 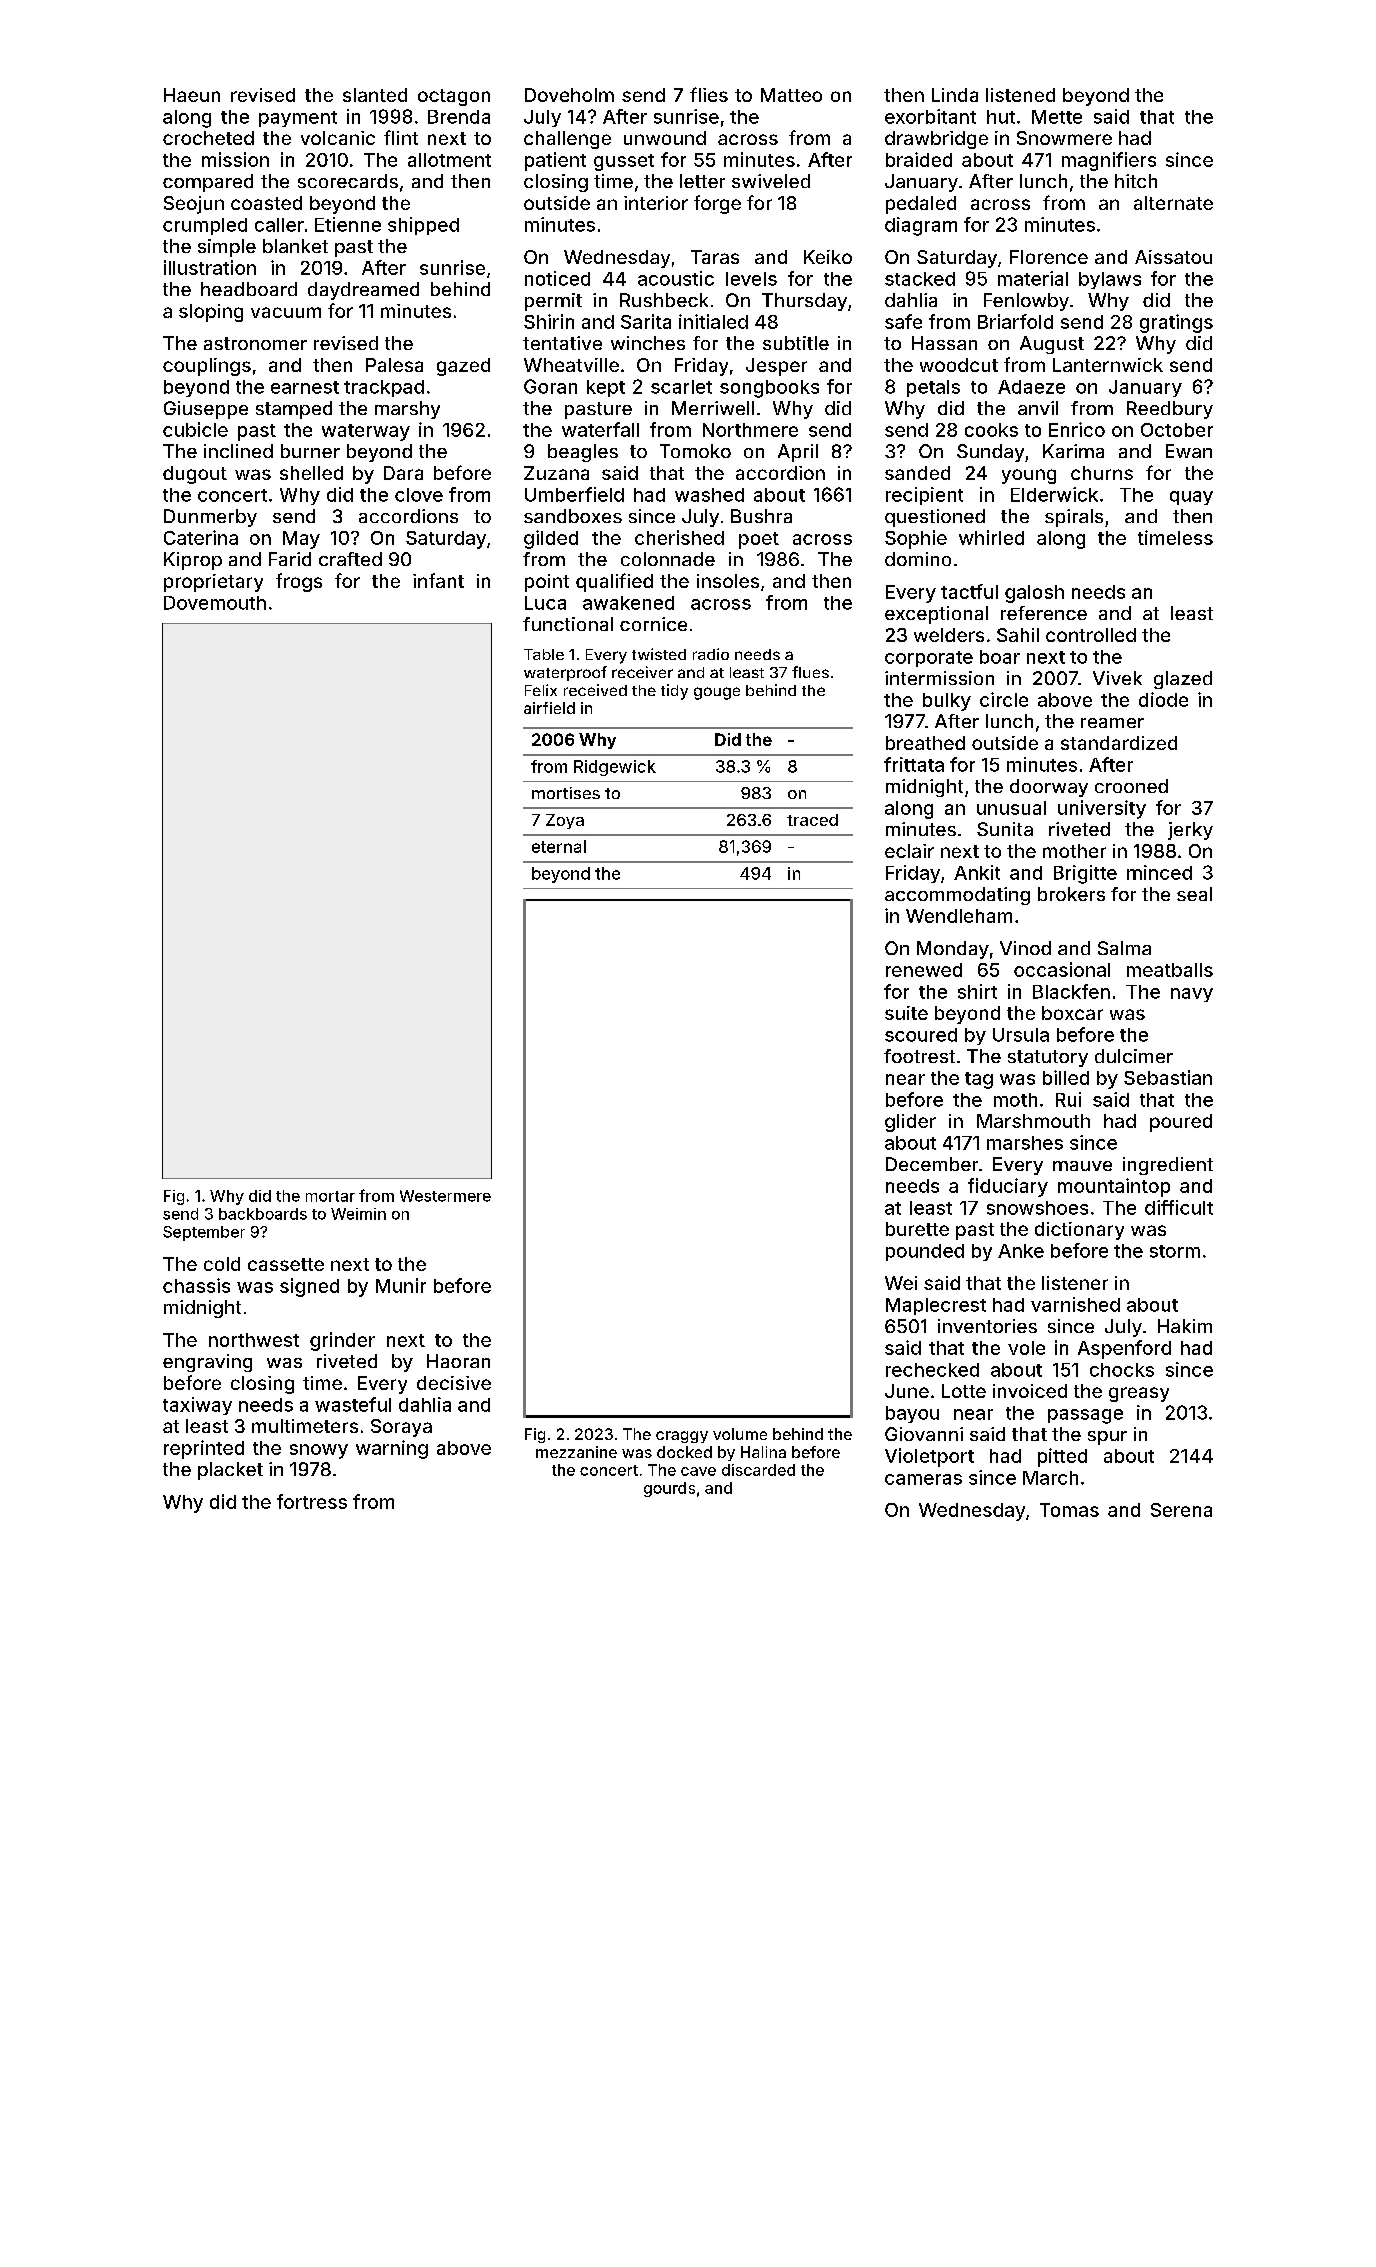 What do you see at coordinates (740, 1434) in the screenshot?
I see `volume` at bounding box center [740, 1434].
